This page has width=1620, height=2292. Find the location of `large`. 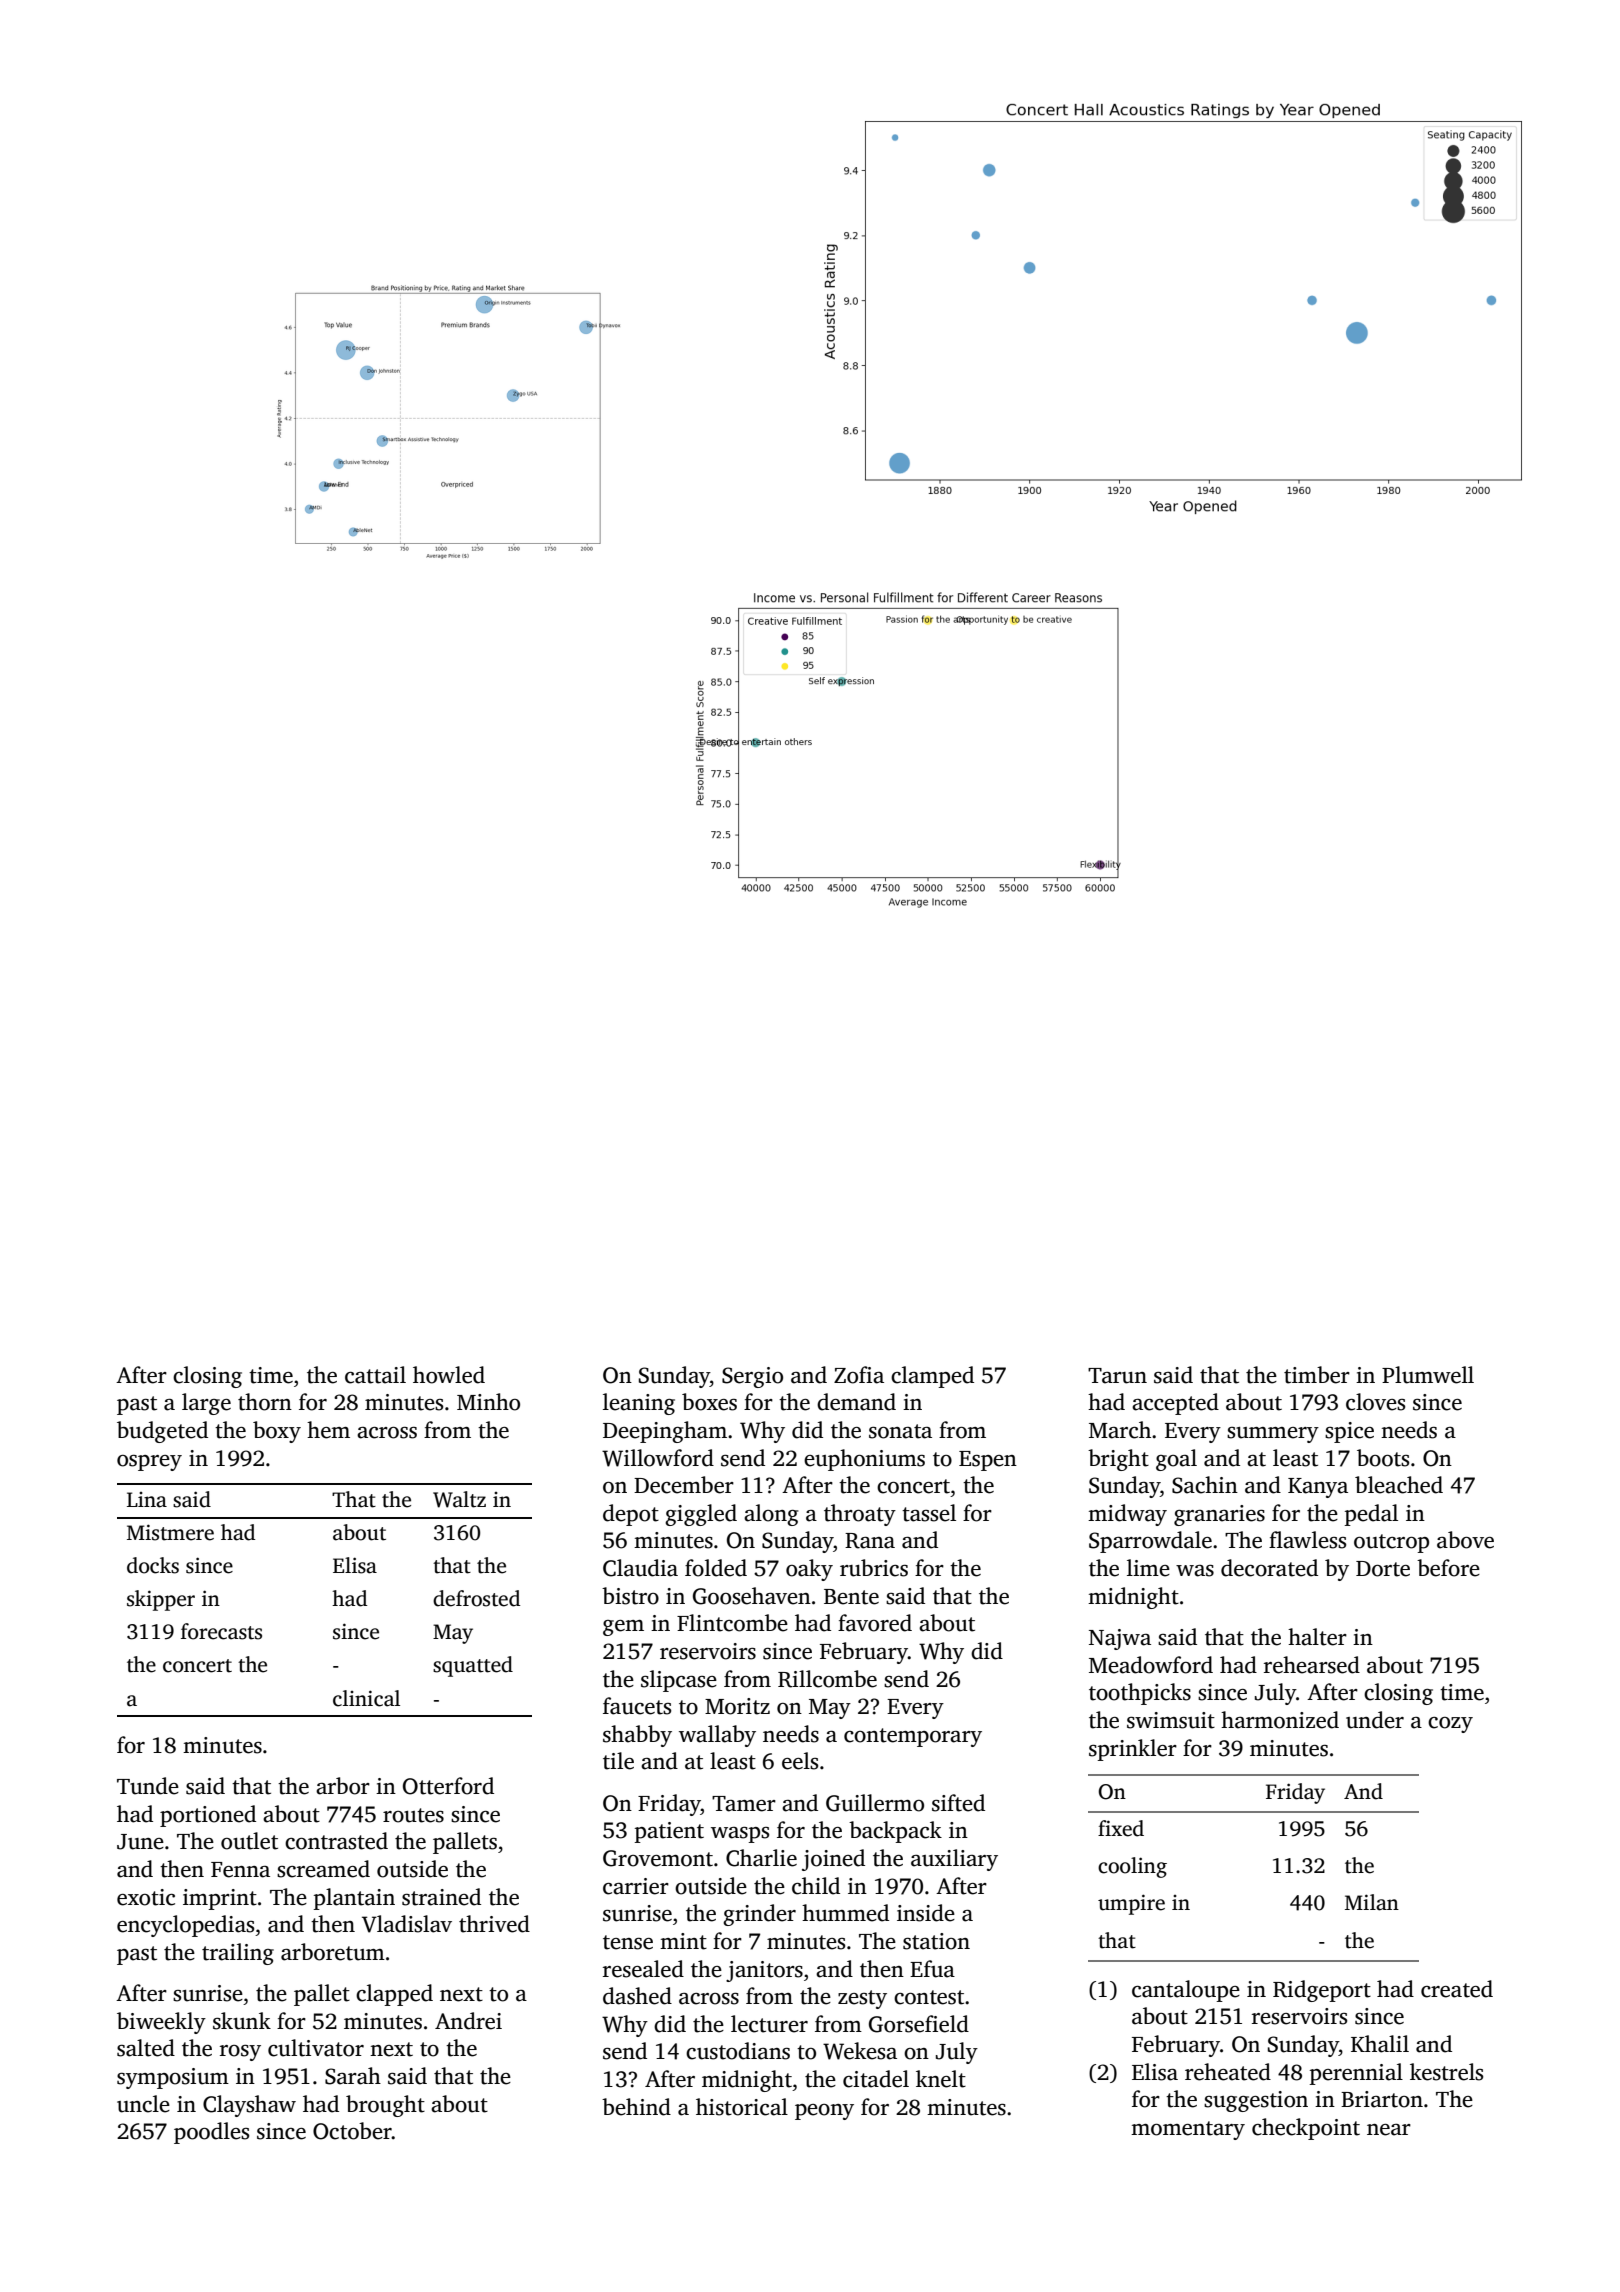

large is located at coordinates (206, 1404).
